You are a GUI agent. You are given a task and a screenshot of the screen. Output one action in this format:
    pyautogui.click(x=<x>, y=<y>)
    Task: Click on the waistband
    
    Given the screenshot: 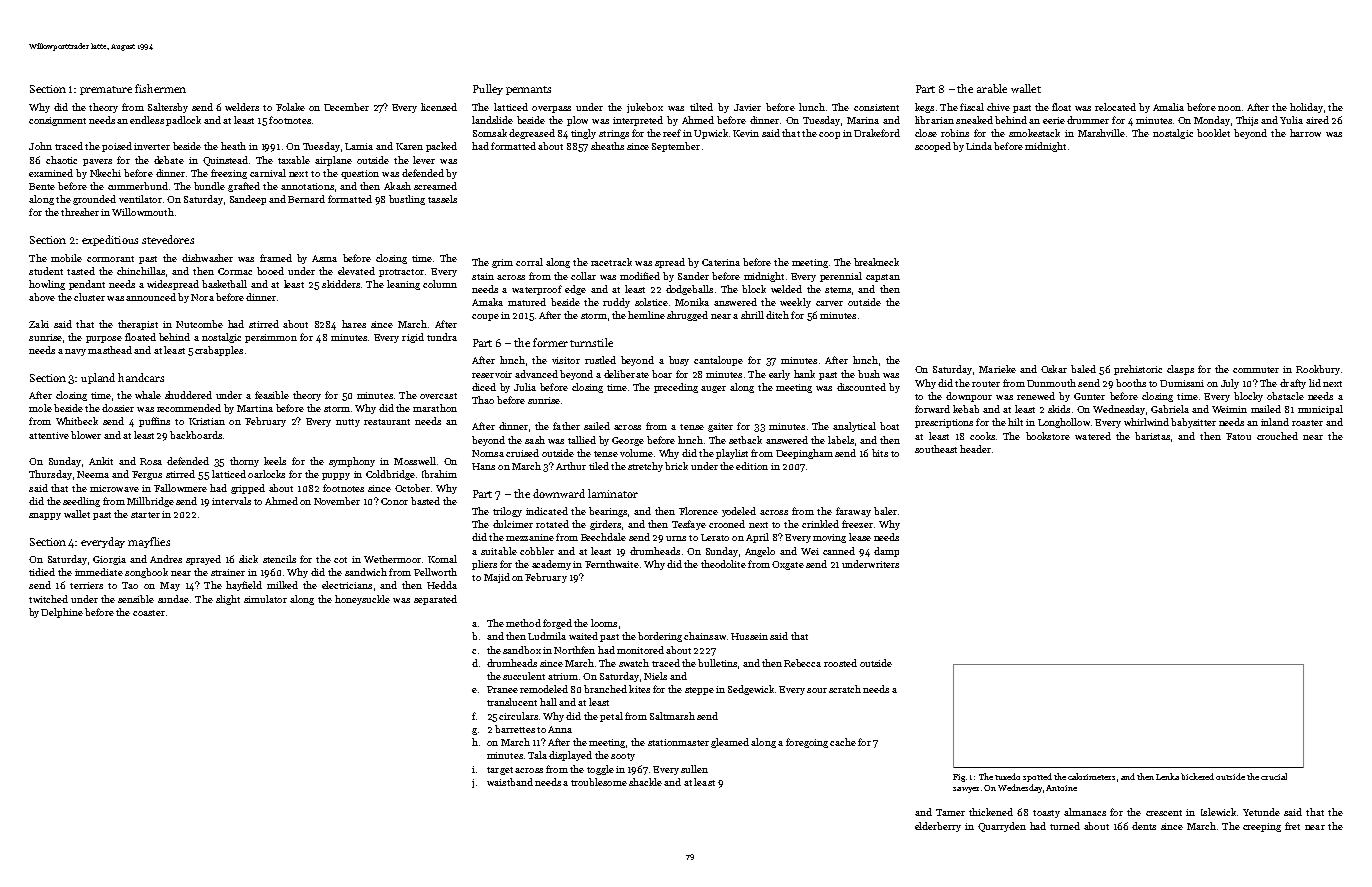 What is the action you would take?
    pyautogui.click(x=510, y=782)
